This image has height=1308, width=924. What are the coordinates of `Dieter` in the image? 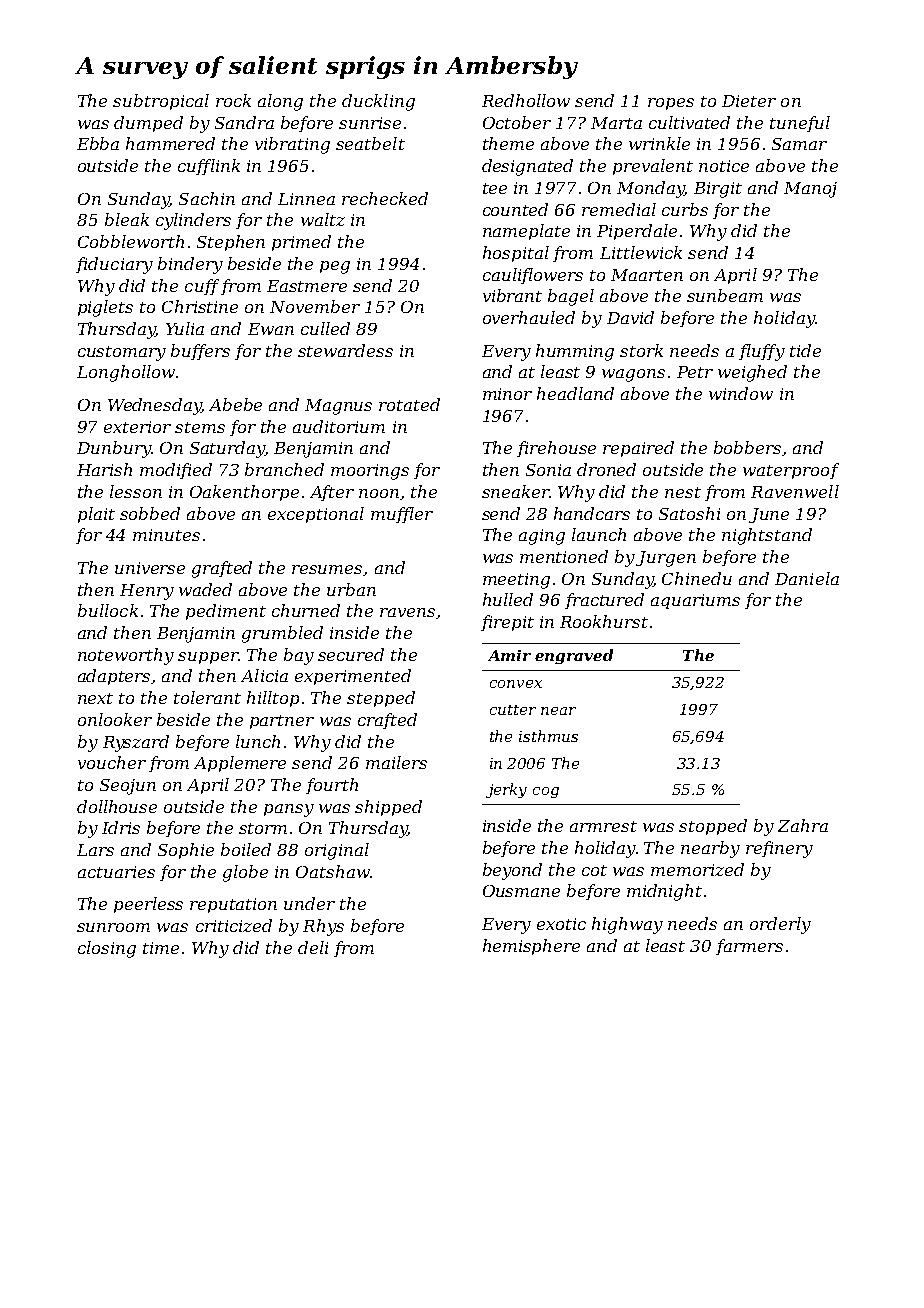 It's located at (749, 101).
